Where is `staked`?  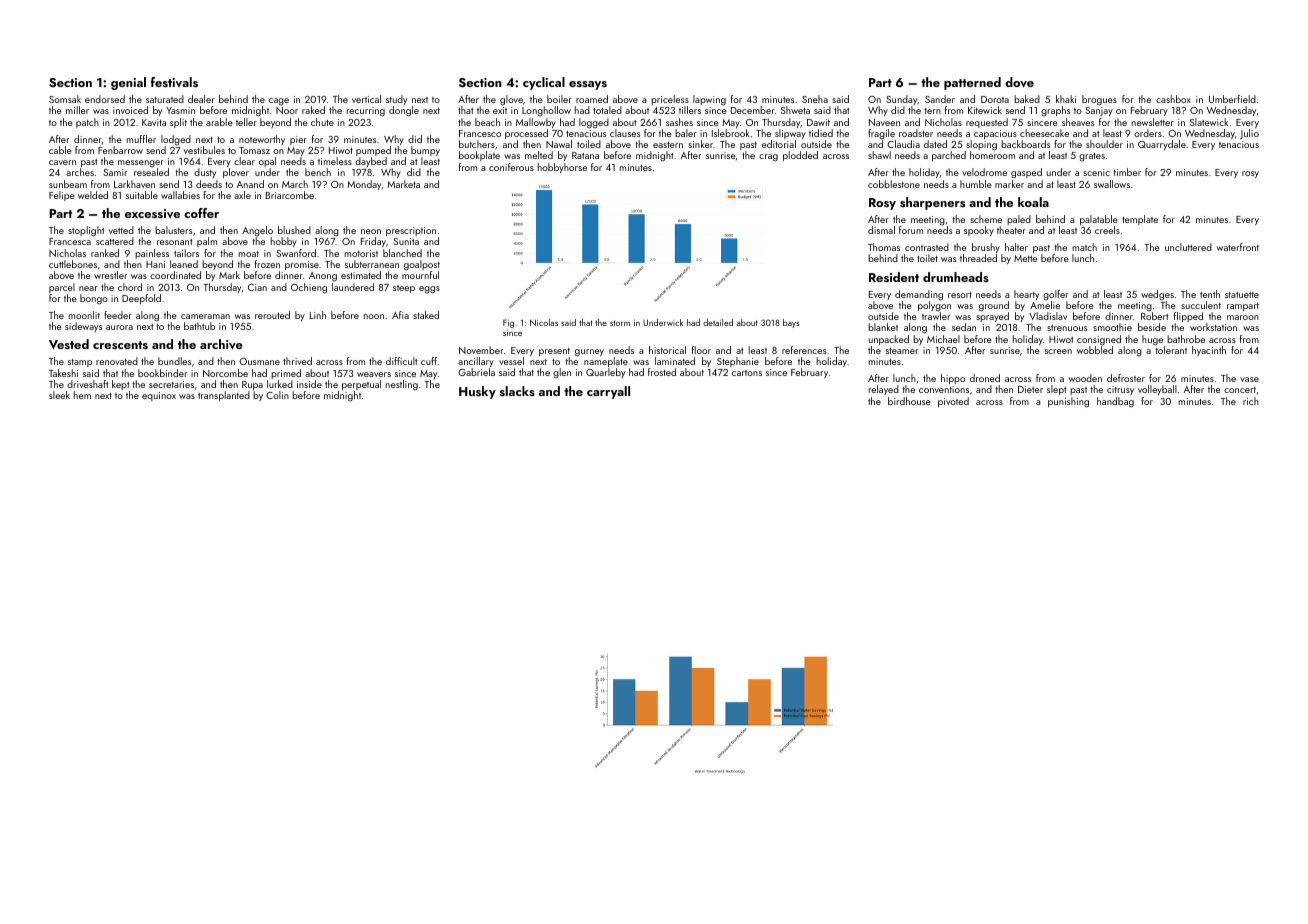
staked is located at coordinates (426, 315).
